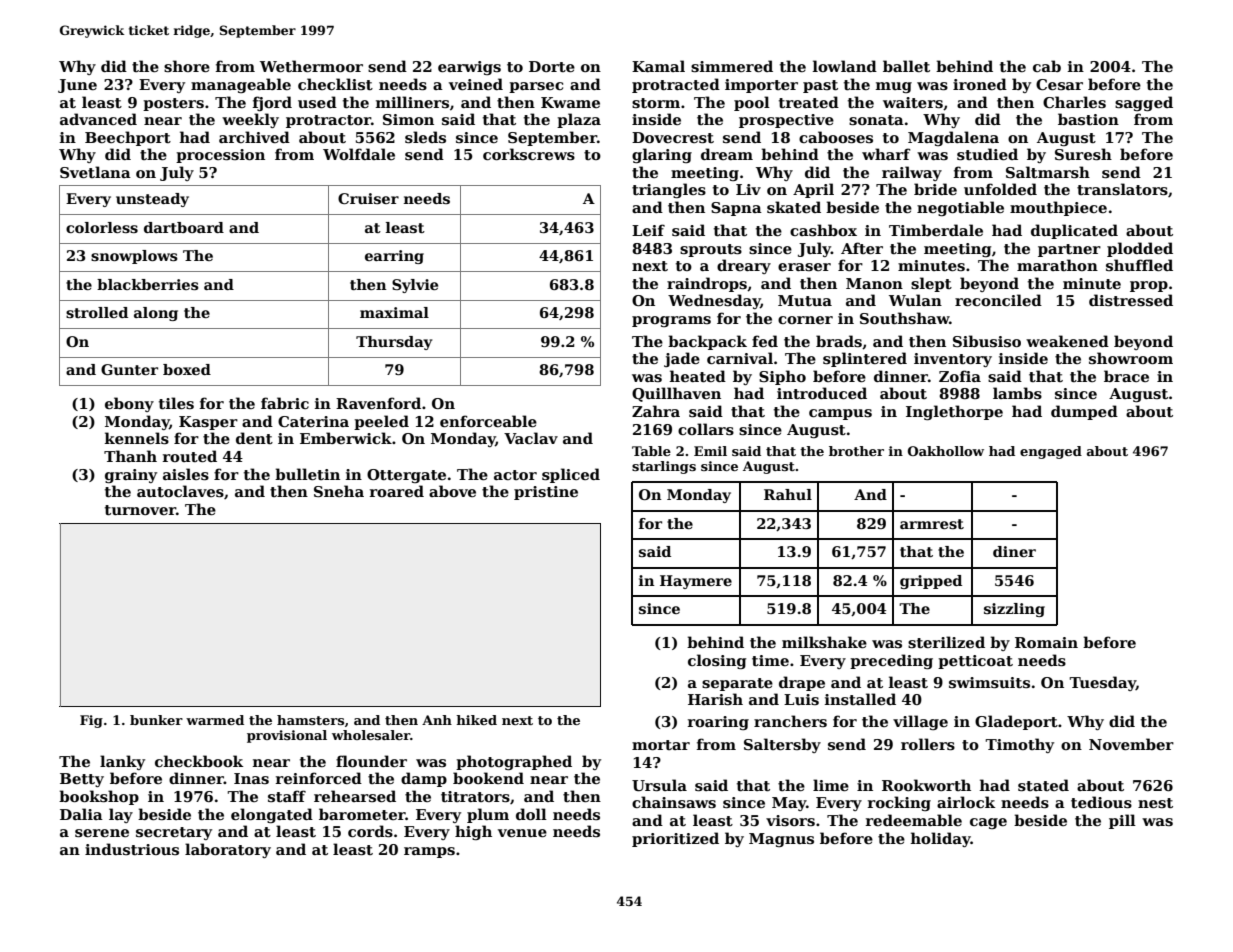 The width and height of the page is (1233, 952). Describe the element at coordinates (339, 491) in the page. I see `Sneha` at that location.
